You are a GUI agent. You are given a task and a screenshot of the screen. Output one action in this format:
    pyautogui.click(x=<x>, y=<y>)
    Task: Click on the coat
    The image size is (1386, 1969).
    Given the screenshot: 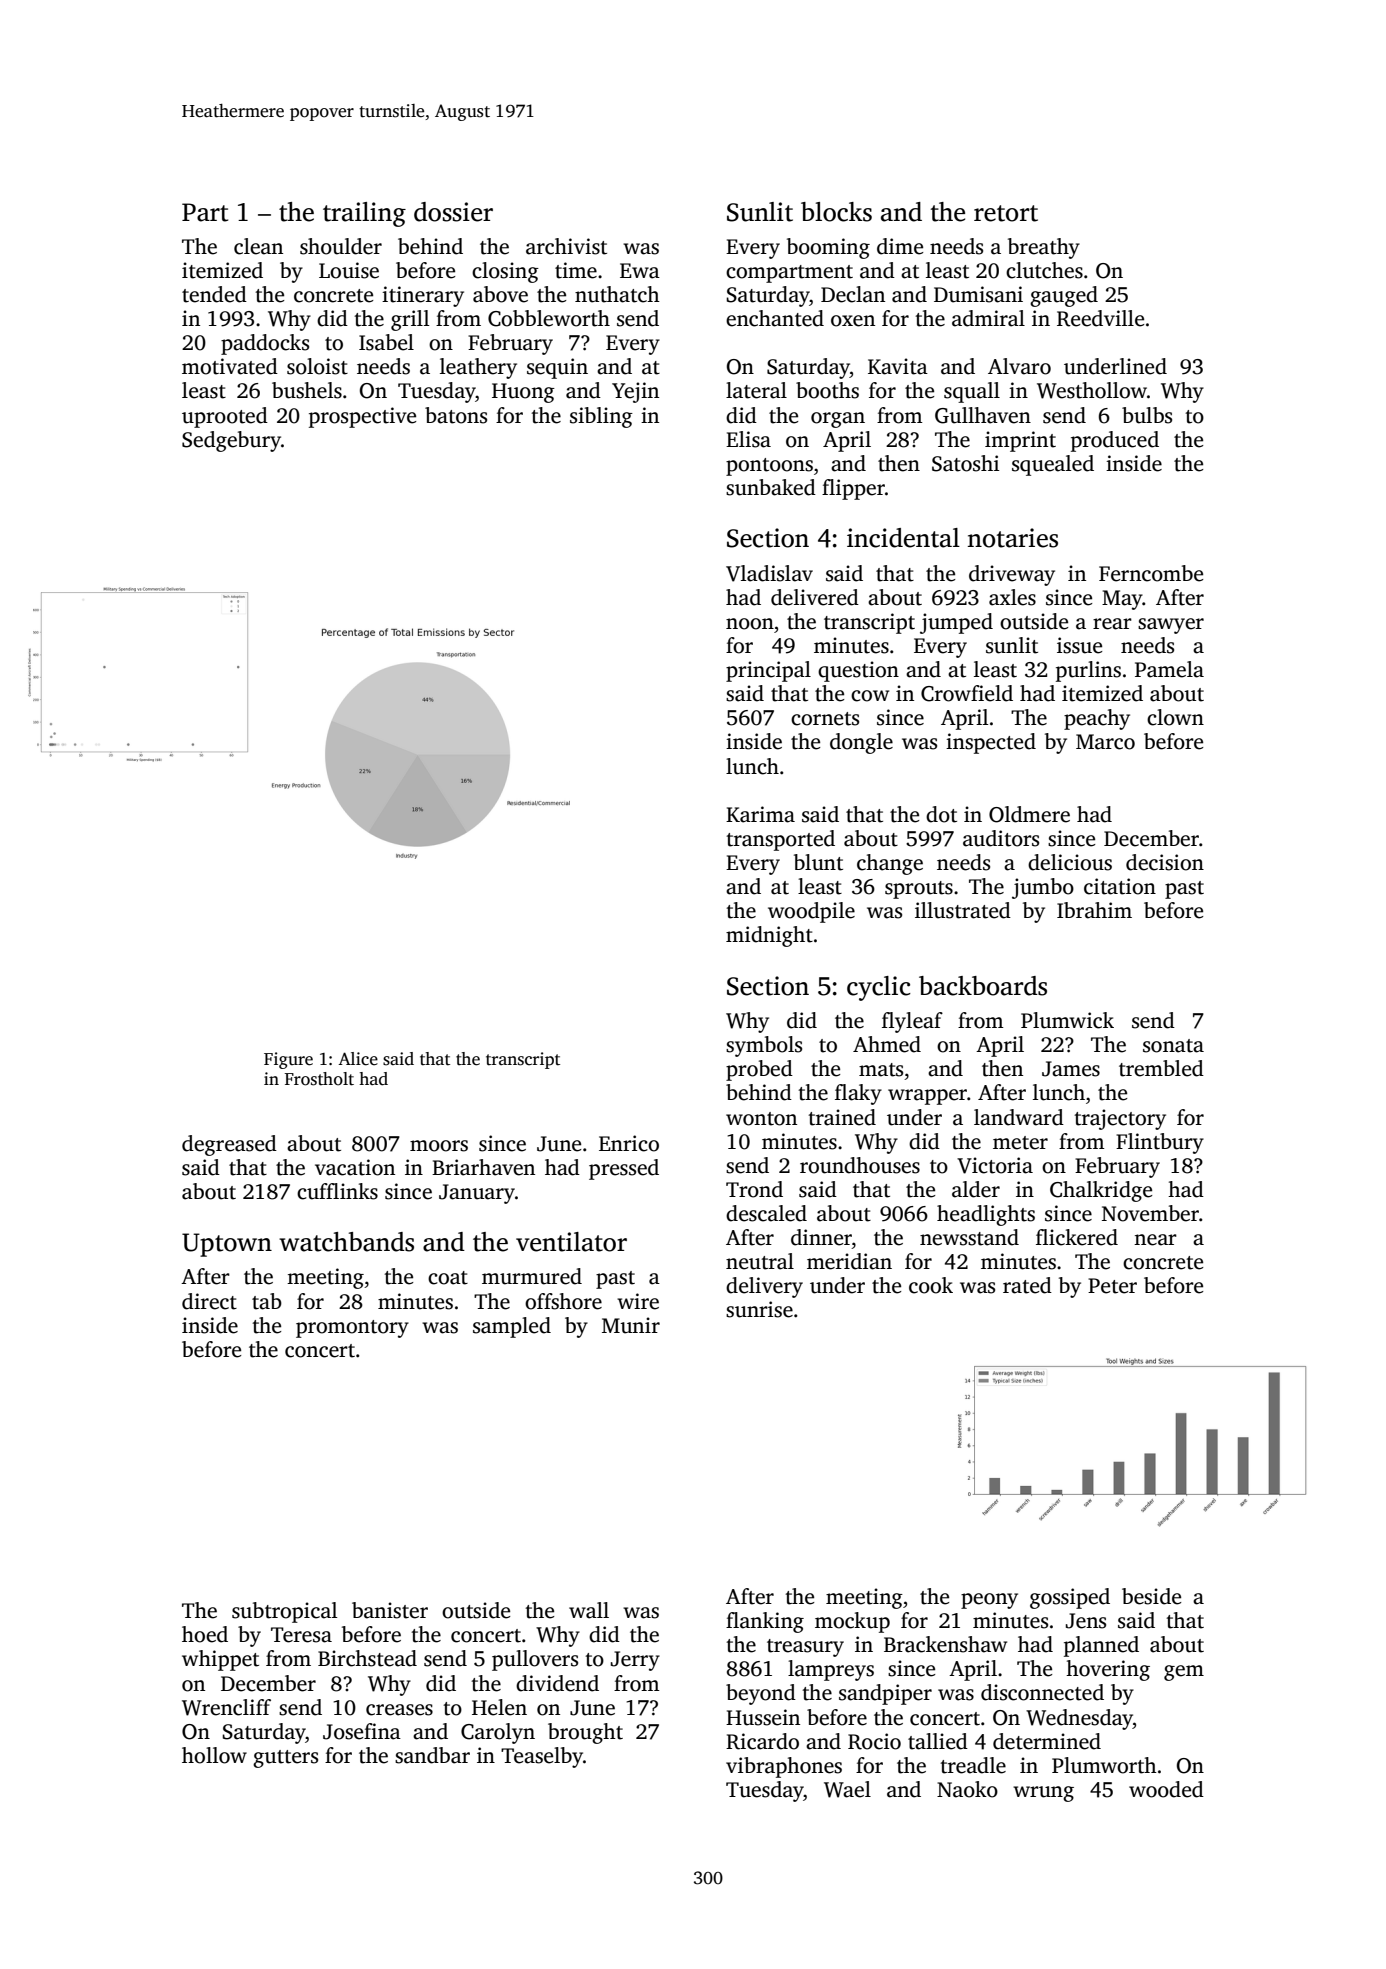 What is the action you would take?
    pyautogui.click(x=448, y=1278)
